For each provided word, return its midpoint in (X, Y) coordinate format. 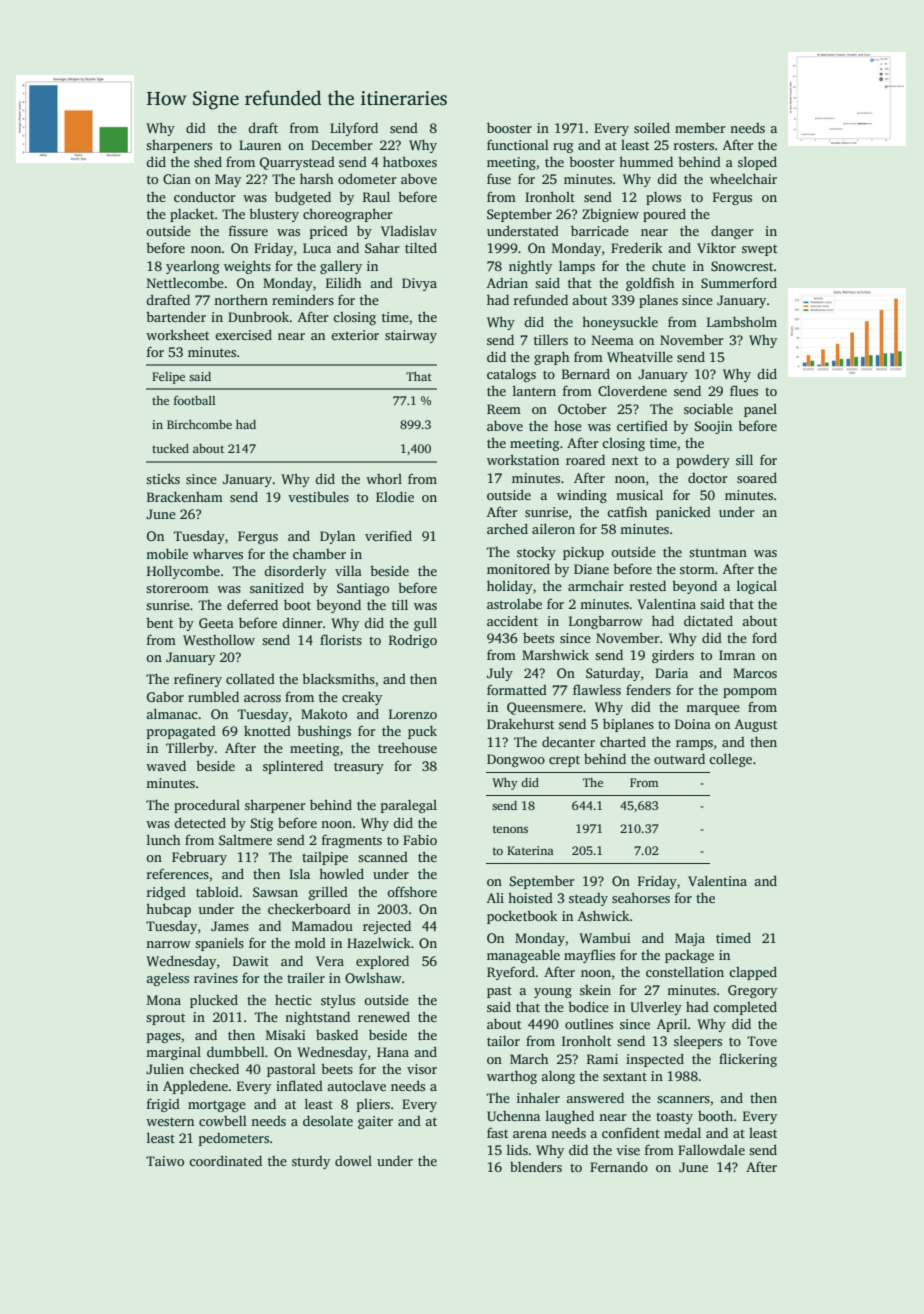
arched (507, 528)
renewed (384, 1016)
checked (214, 1068)
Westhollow (219, 639)
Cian (177, 179)
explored (382, 962)
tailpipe (325, 858)
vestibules (318, 496)
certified (642, 425)
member (700, 127)
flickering (748, 1060)
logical (757, 587)
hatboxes (410, 161)
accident (512, 620)
